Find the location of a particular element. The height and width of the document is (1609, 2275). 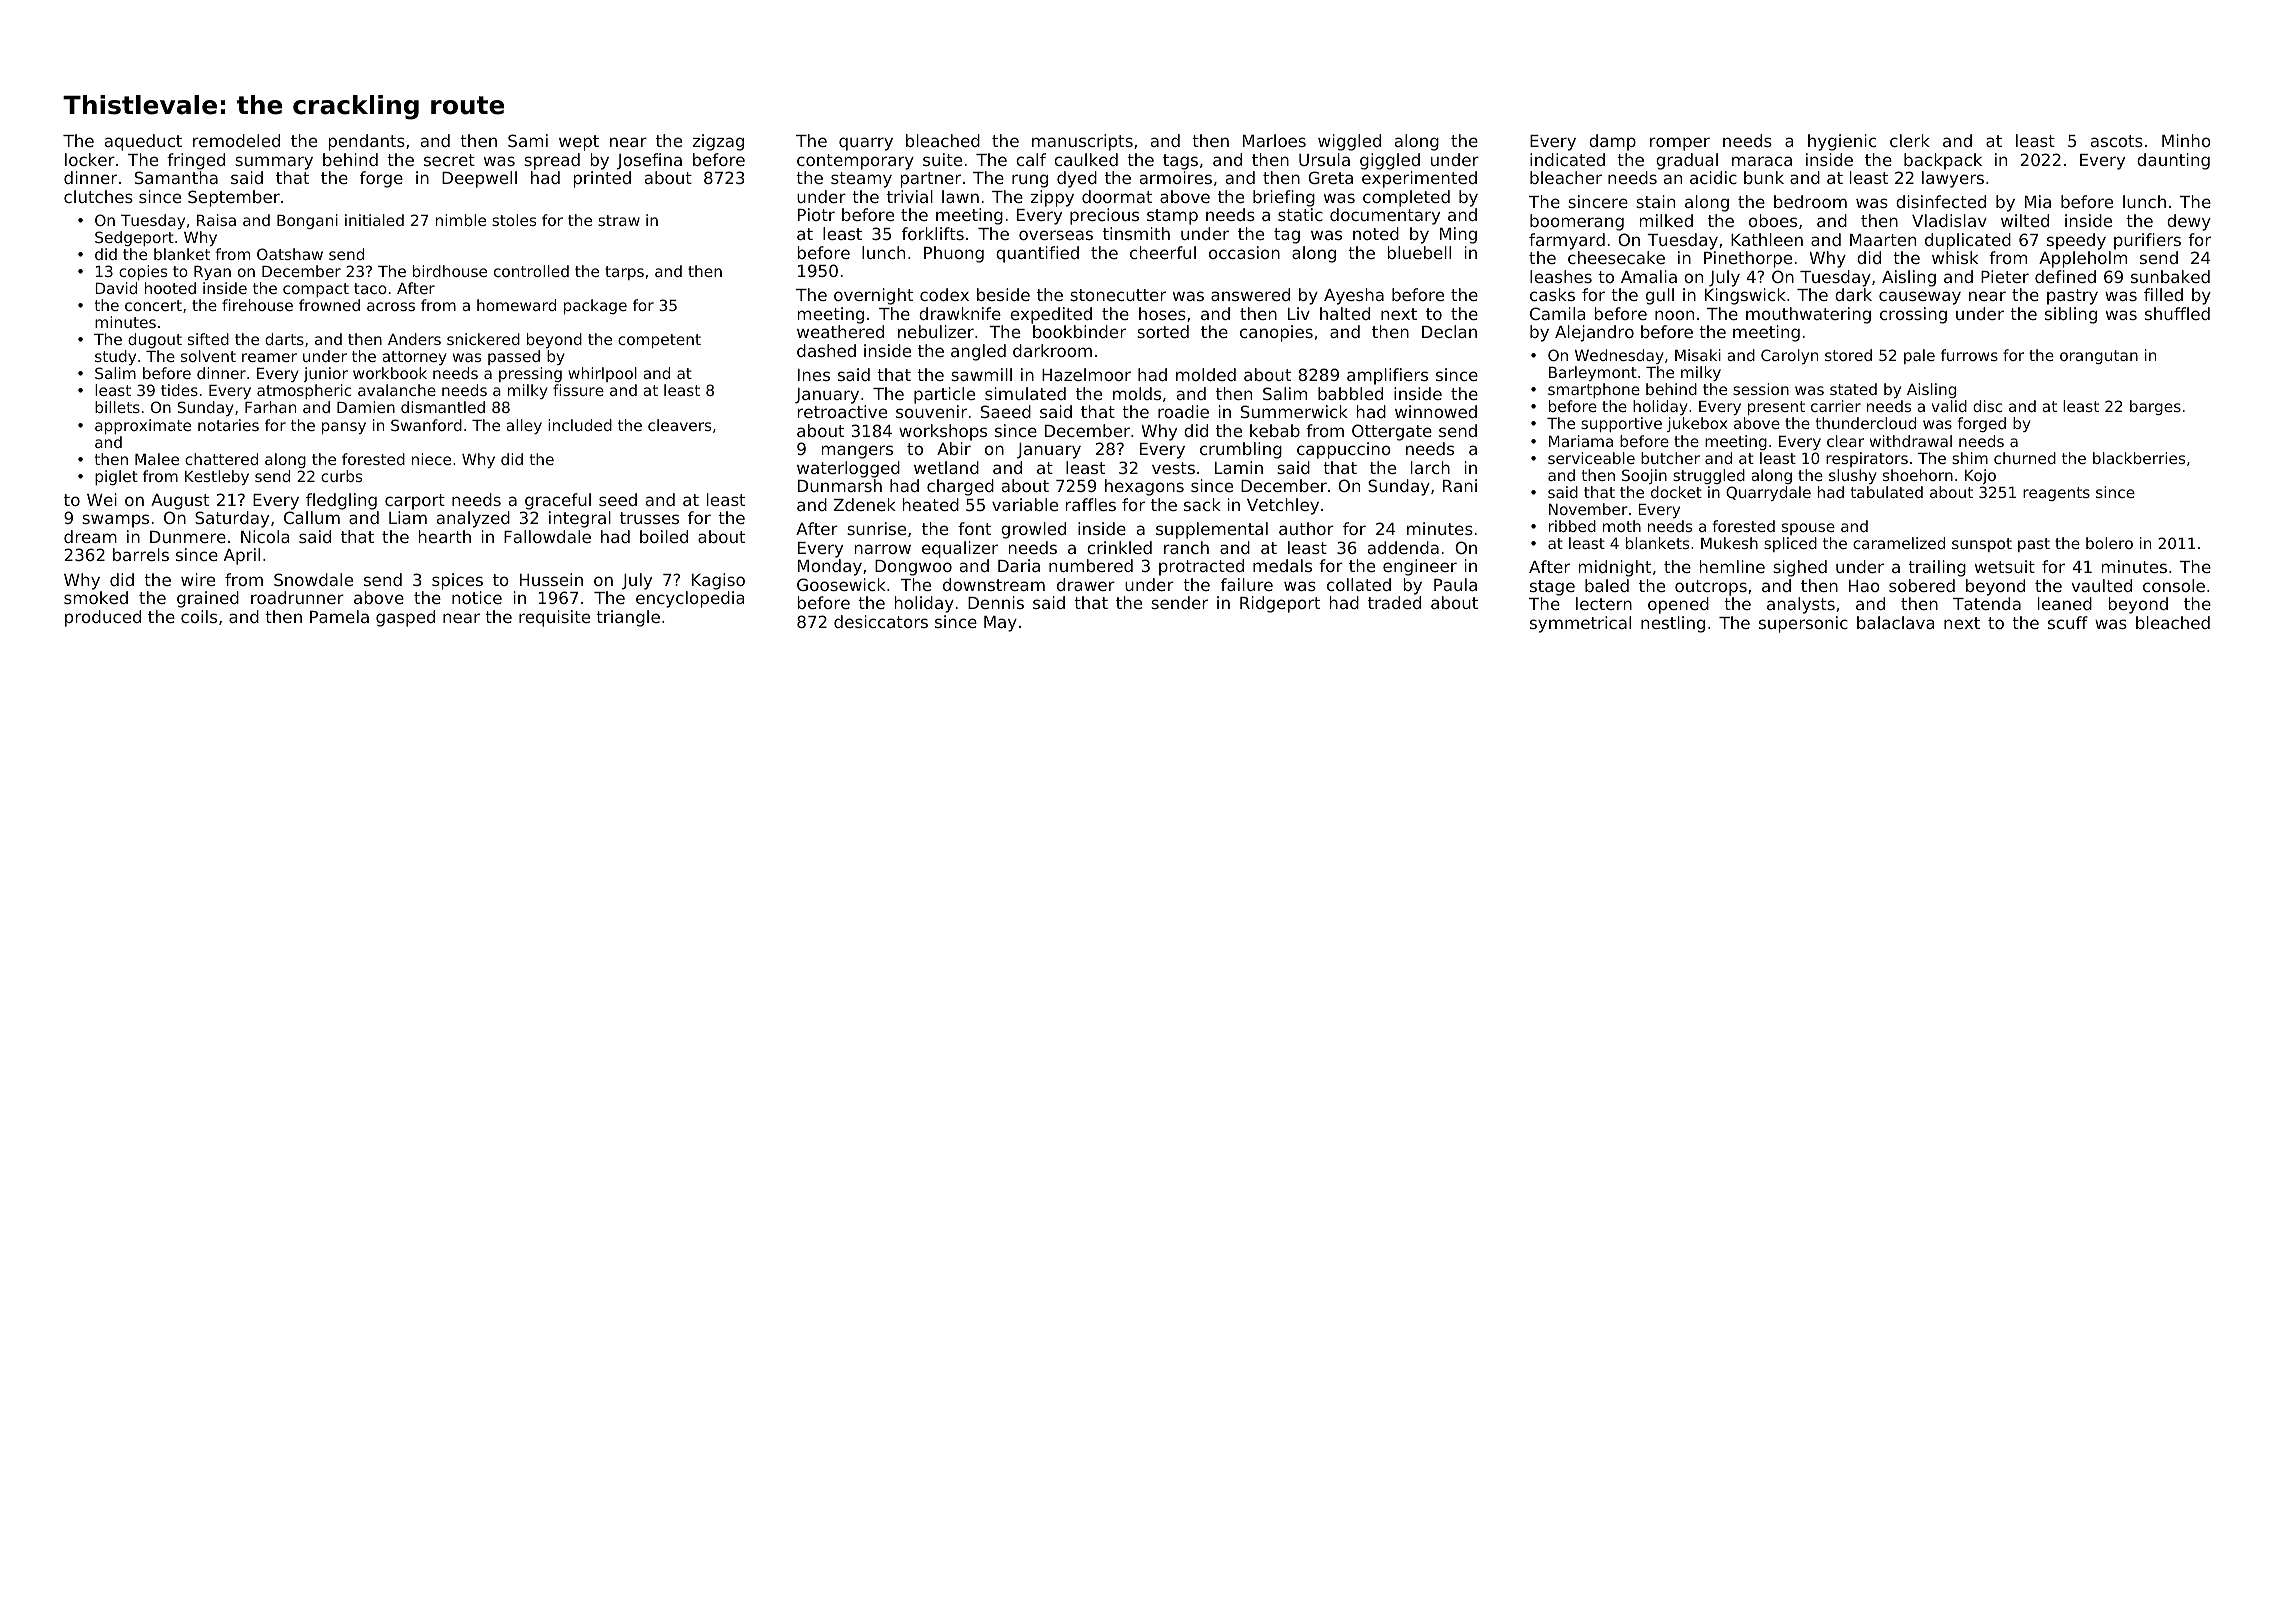

homeward is located at coordinates (516, 305).
